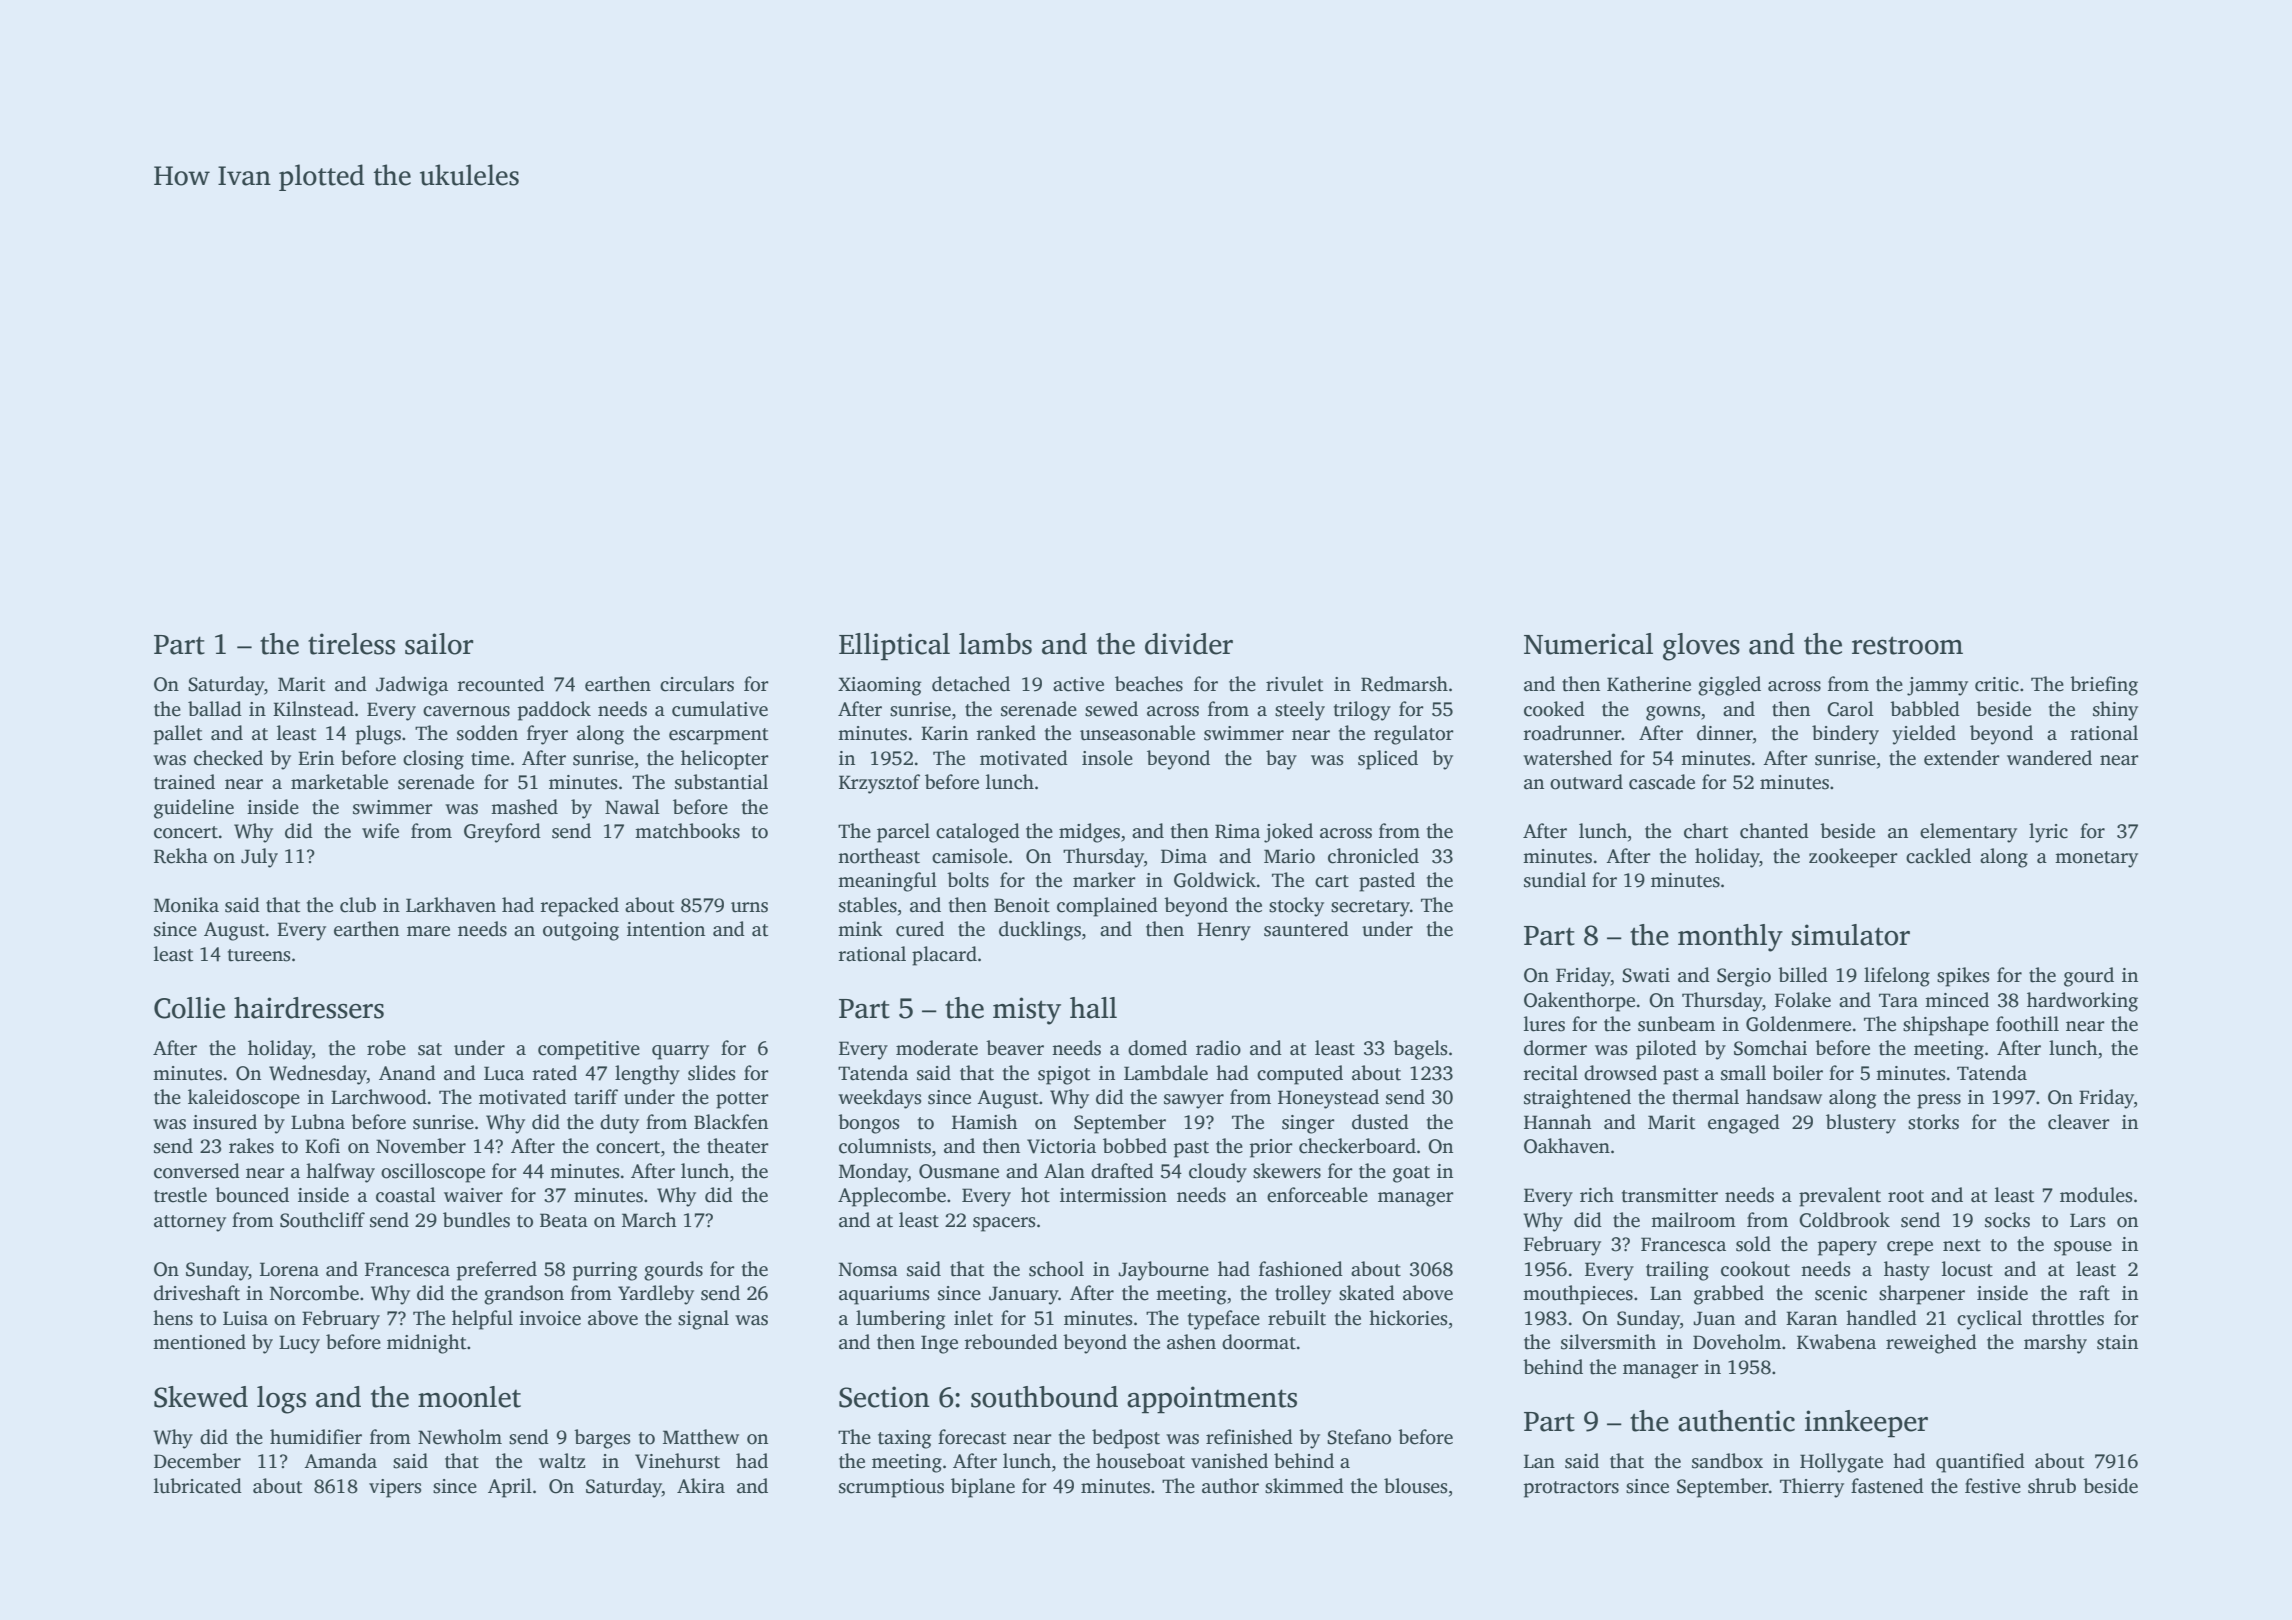 This image has height=1620, width=2292. I want to click on taxing, so click(905, 1439).
